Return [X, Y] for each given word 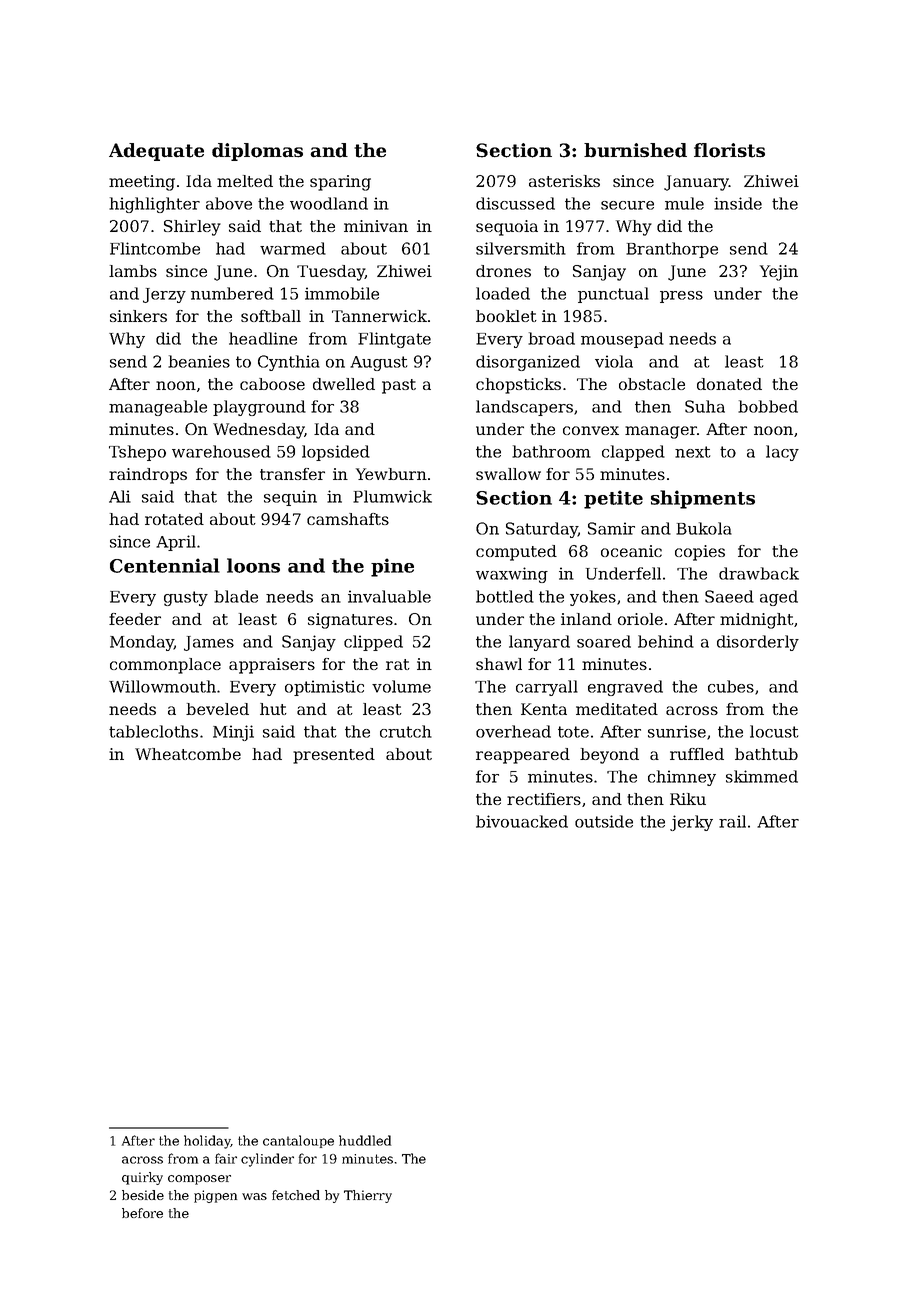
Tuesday [331, 273]
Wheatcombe [188, 754]
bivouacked [522, 821]
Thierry [368, 1196]
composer [199, 1180]
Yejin [779, 273]
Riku [688, 799]
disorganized [528, 363]
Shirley [192, 228]
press [681, 297]
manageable [158, 408]
